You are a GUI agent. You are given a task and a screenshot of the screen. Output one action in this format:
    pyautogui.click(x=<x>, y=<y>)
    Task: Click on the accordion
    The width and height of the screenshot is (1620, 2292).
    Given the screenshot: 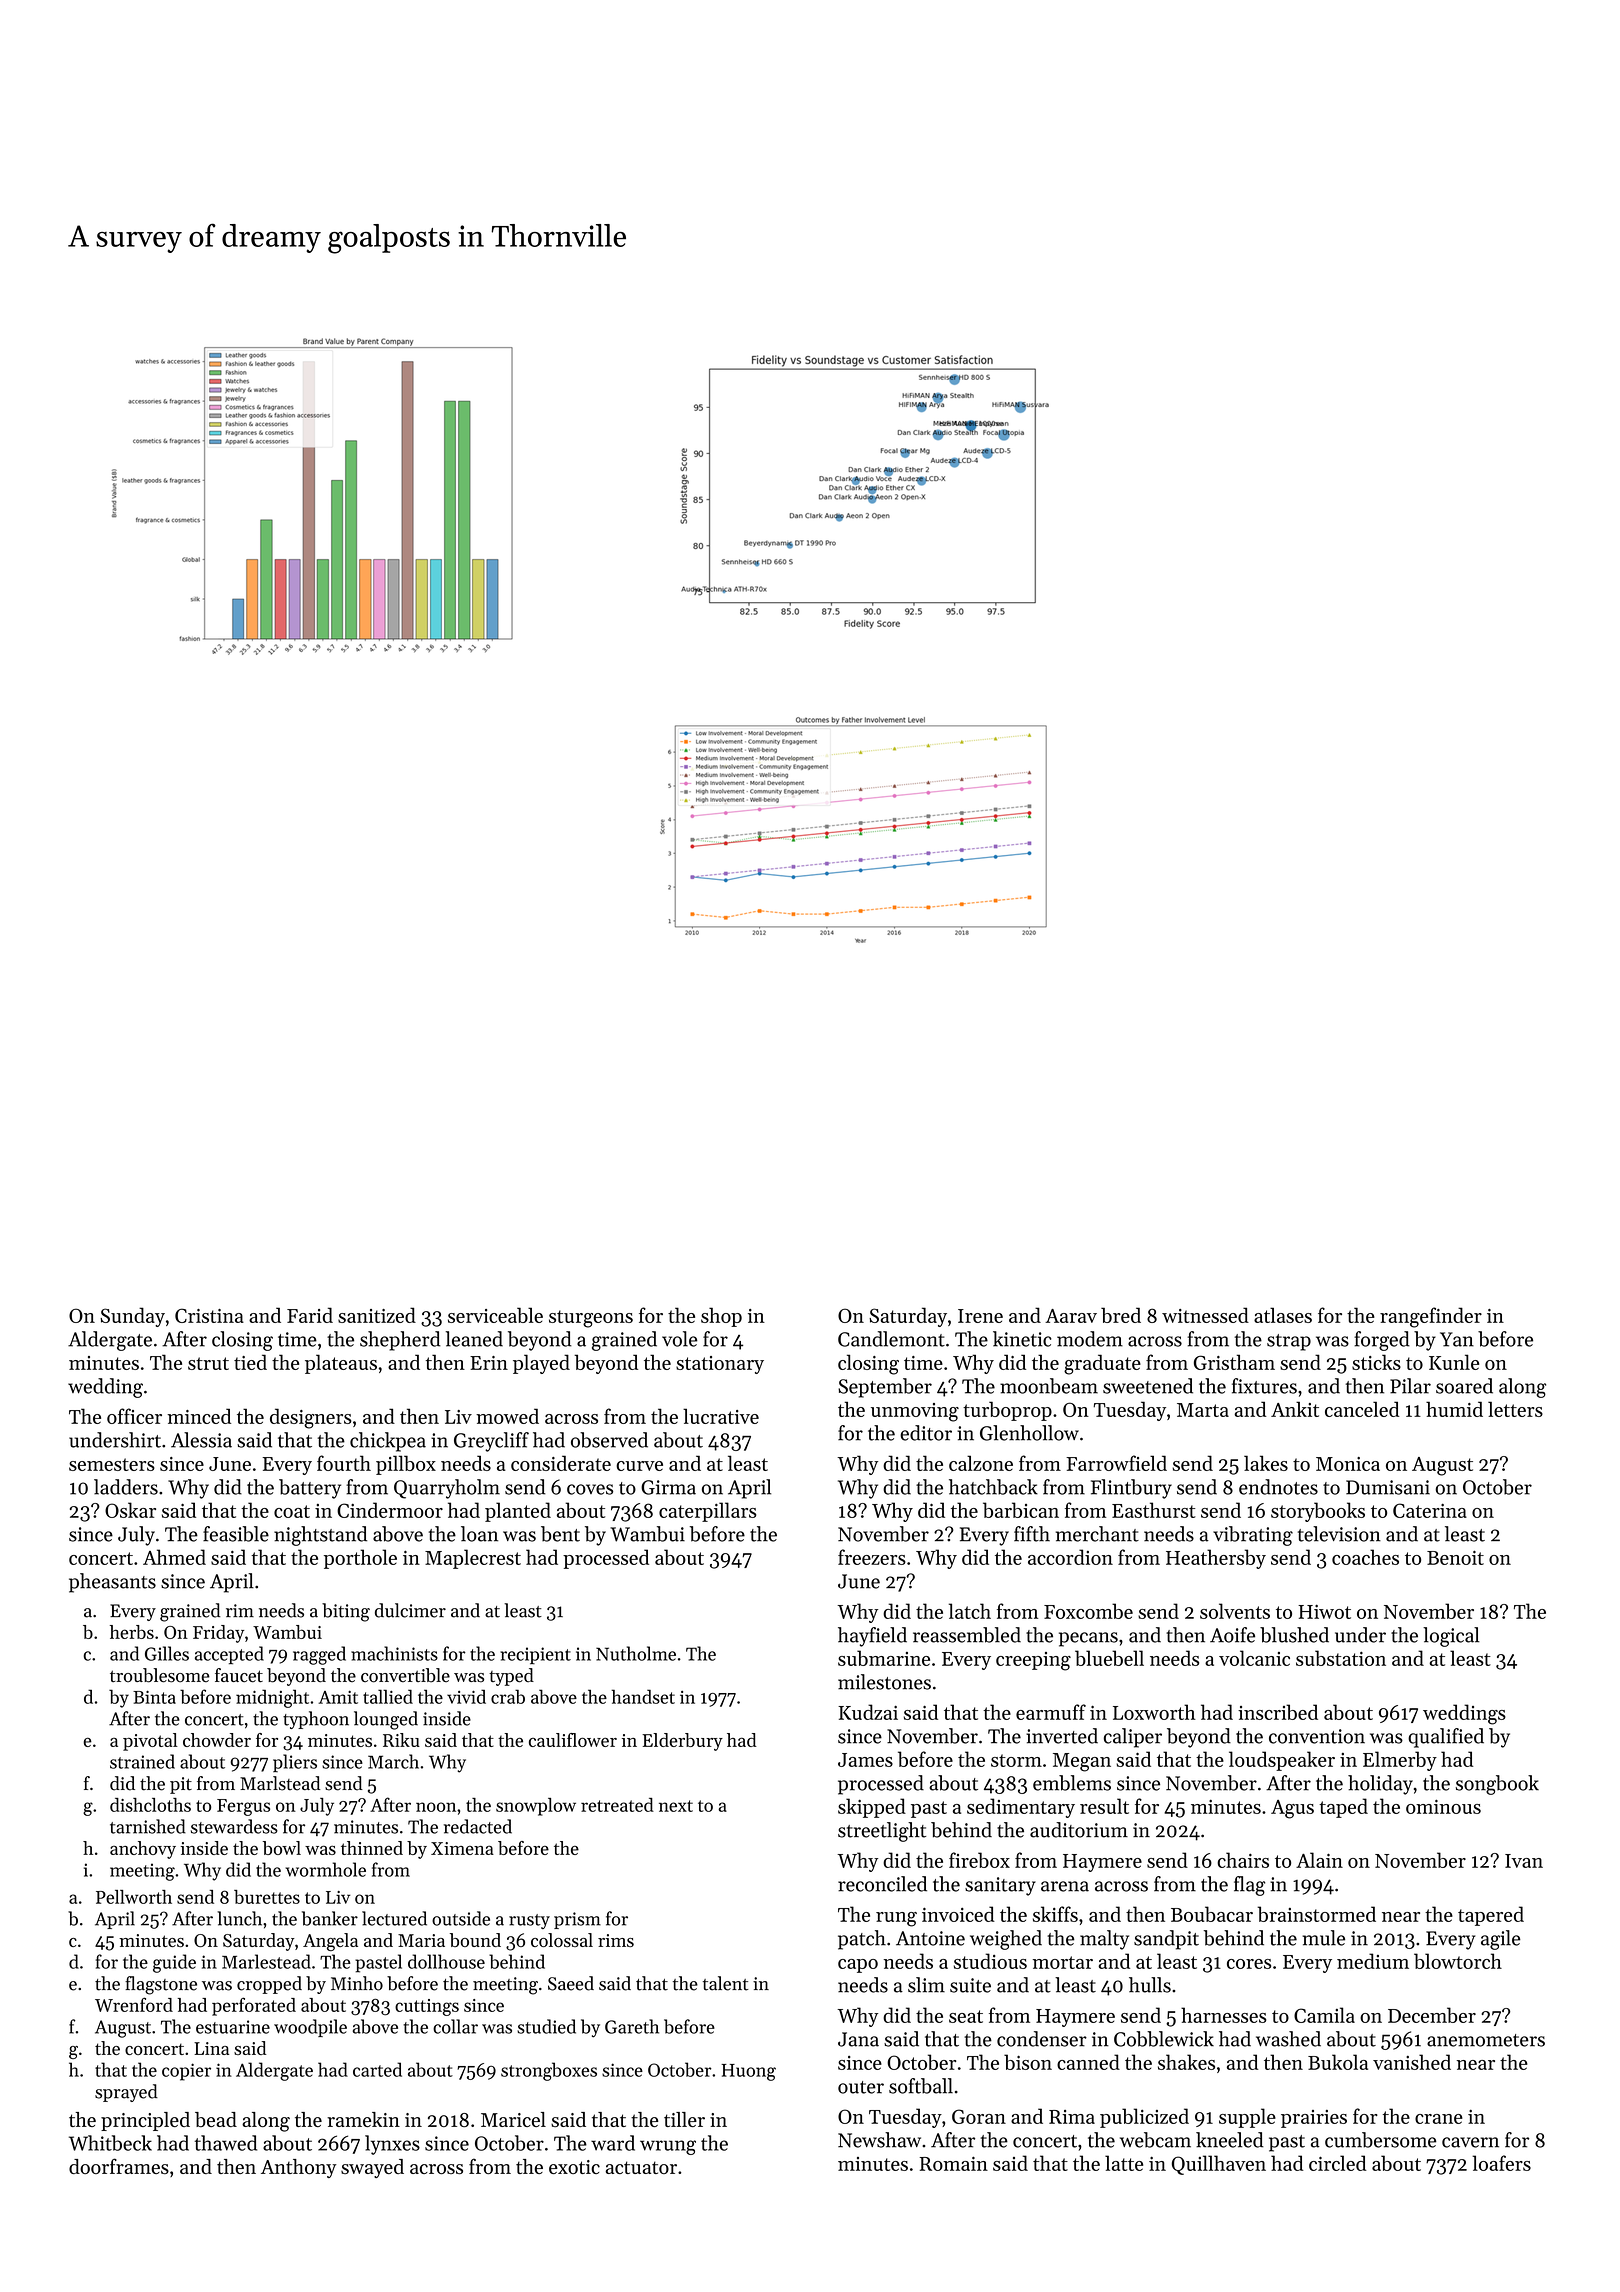 What is the action you would take?
    pyautogui.click(x=1070, y=1557)
